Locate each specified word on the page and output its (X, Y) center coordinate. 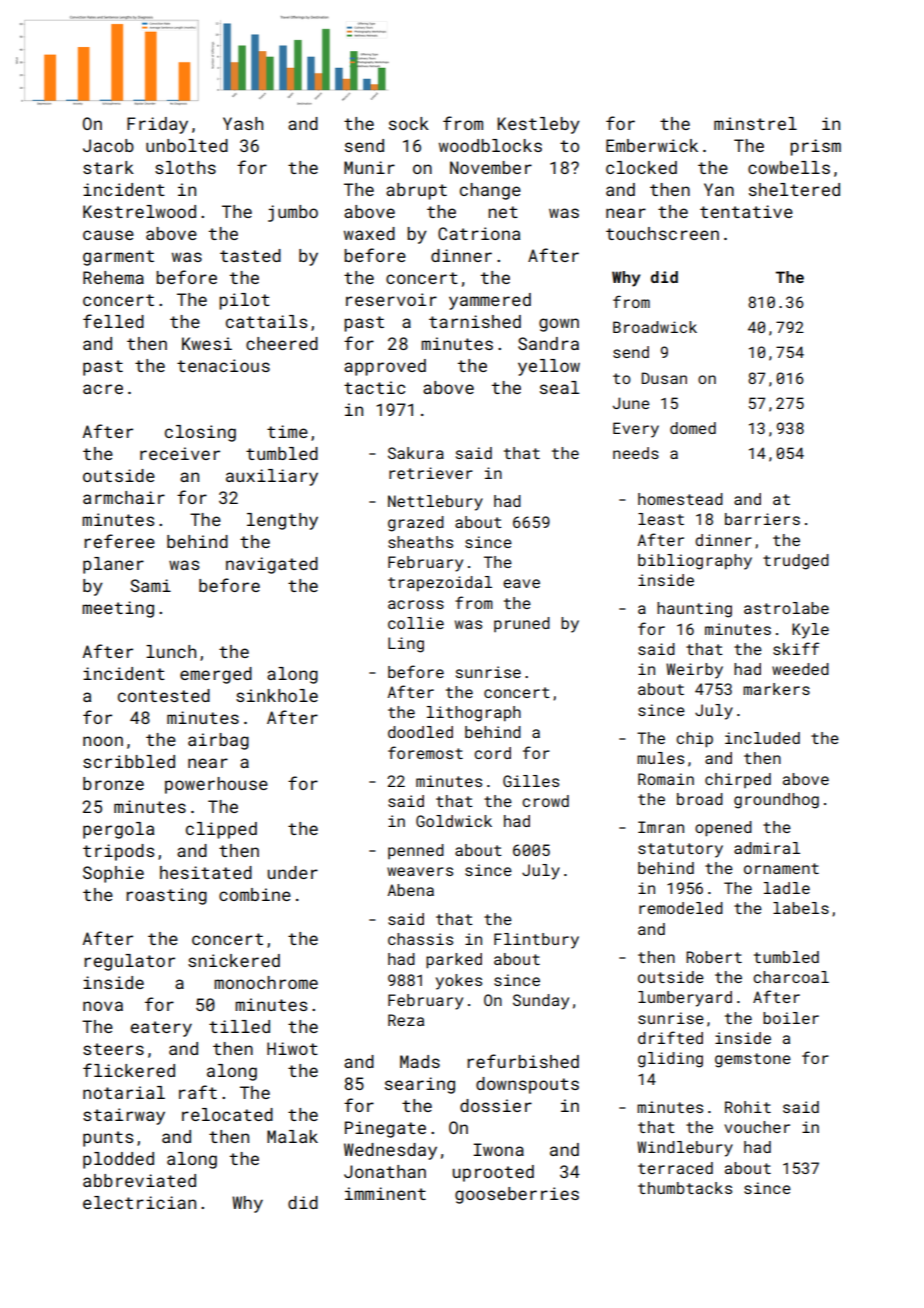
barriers (762, 519)
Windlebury (685, 1149)
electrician (139, 1202)
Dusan (664, 378)
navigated (272, 565)
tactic (374, 387)
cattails (266, 321)
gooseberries (517, 1195)
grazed (416, 524)
